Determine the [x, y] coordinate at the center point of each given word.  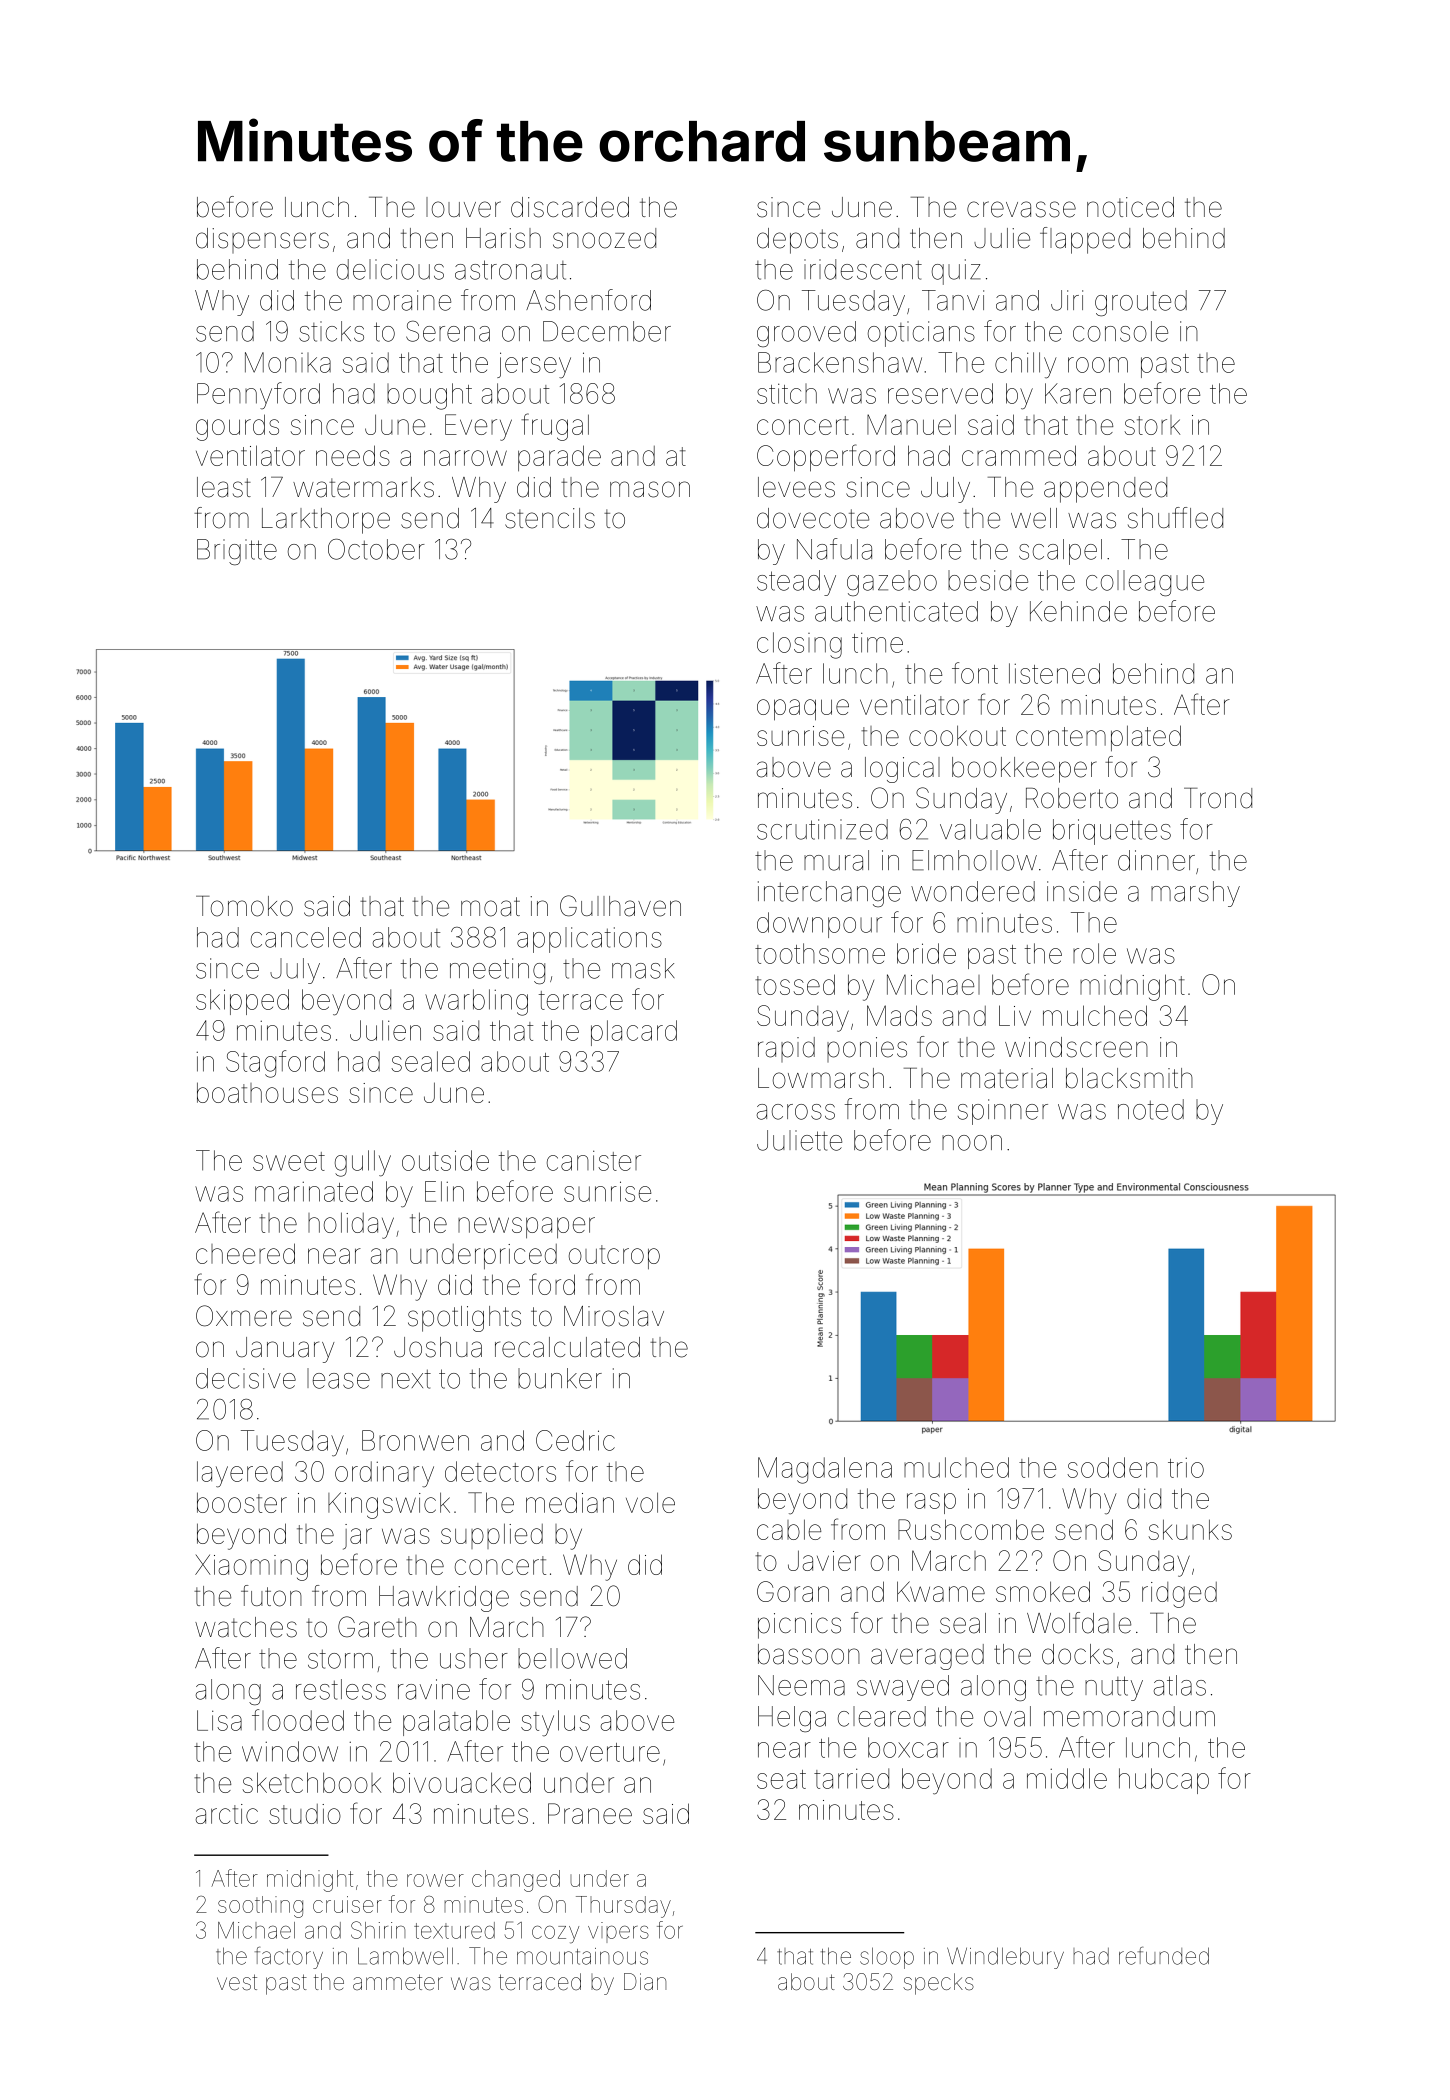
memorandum [1129, 1716]
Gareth [377, 1627]
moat [490, 907]
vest [237, 1982]
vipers [618, 1932]
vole [650, 1502]
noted [1151, 1109]
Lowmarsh [821, 1078]
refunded [1164, 1955]
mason [650, 489]
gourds [237, 427]
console [1120, 331]
